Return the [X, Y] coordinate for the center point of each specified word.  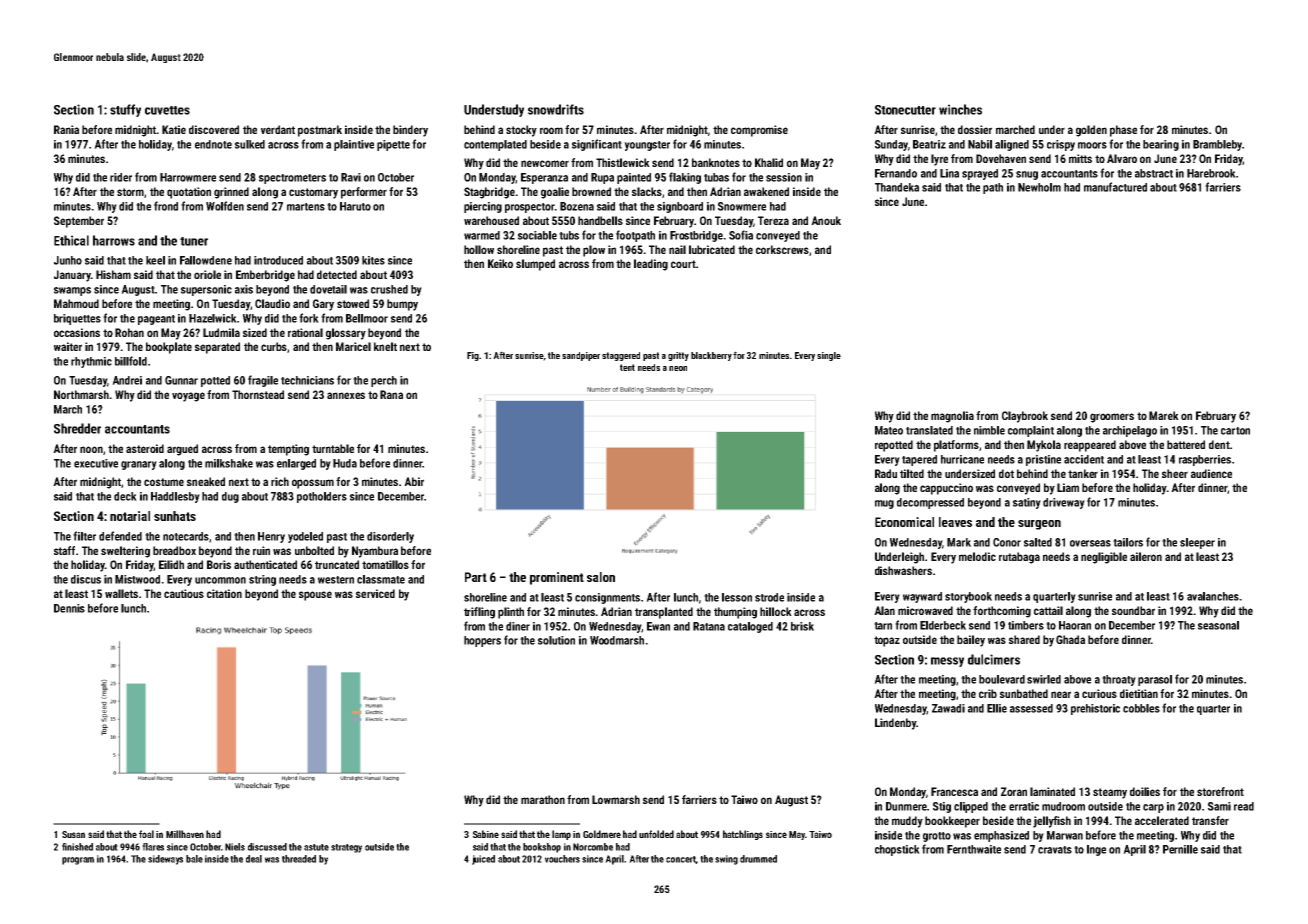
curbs [274, 346]
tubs [569, 235]
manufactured [1115, 187]
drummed [758, 859]
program [78, 861]
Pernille [1180, 849]
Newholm [1039, 187]
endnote [213, 144]
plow [594, 251]
